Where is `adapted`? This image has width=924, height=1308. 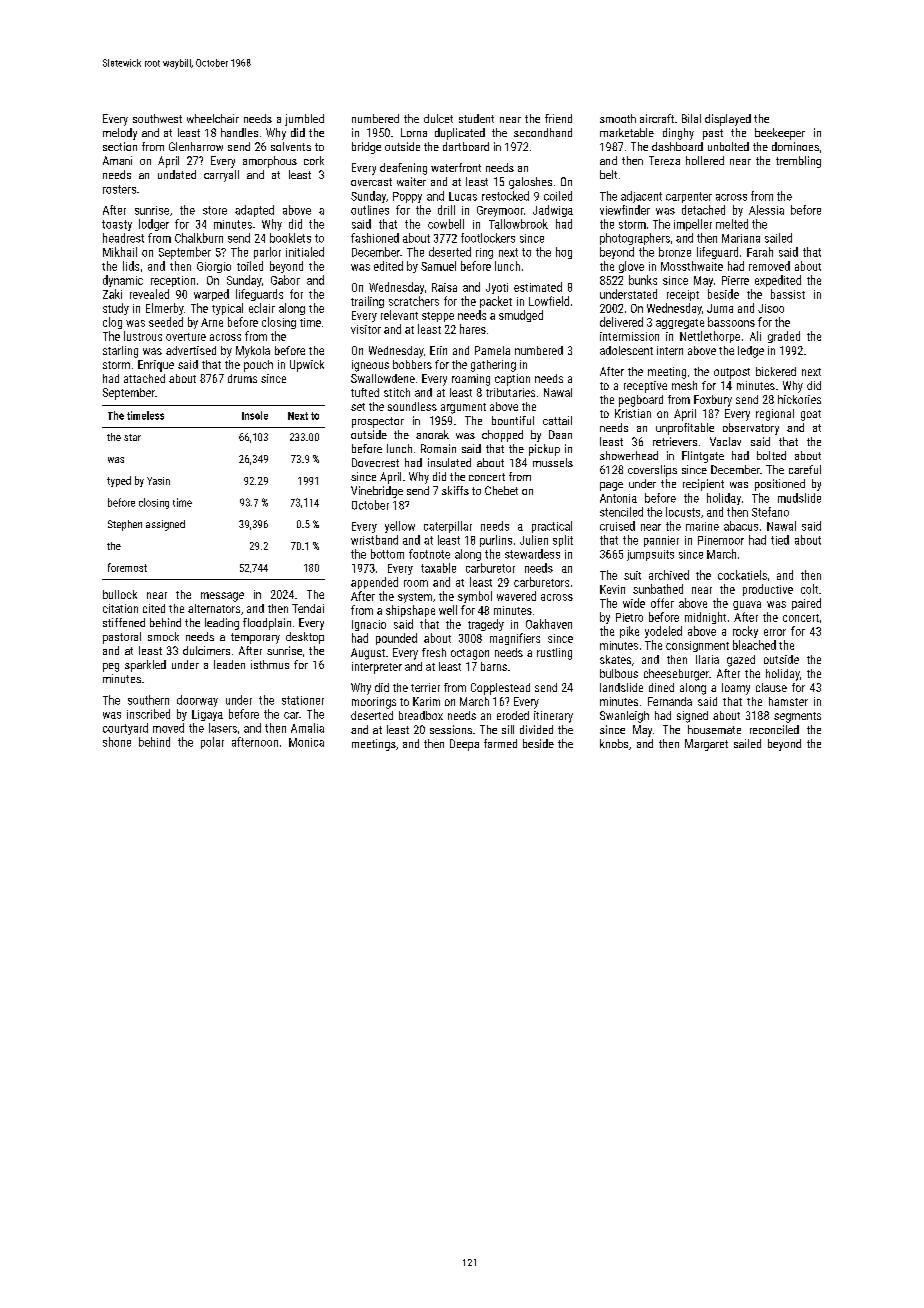
adapted is located at coordinates (254, 211).
